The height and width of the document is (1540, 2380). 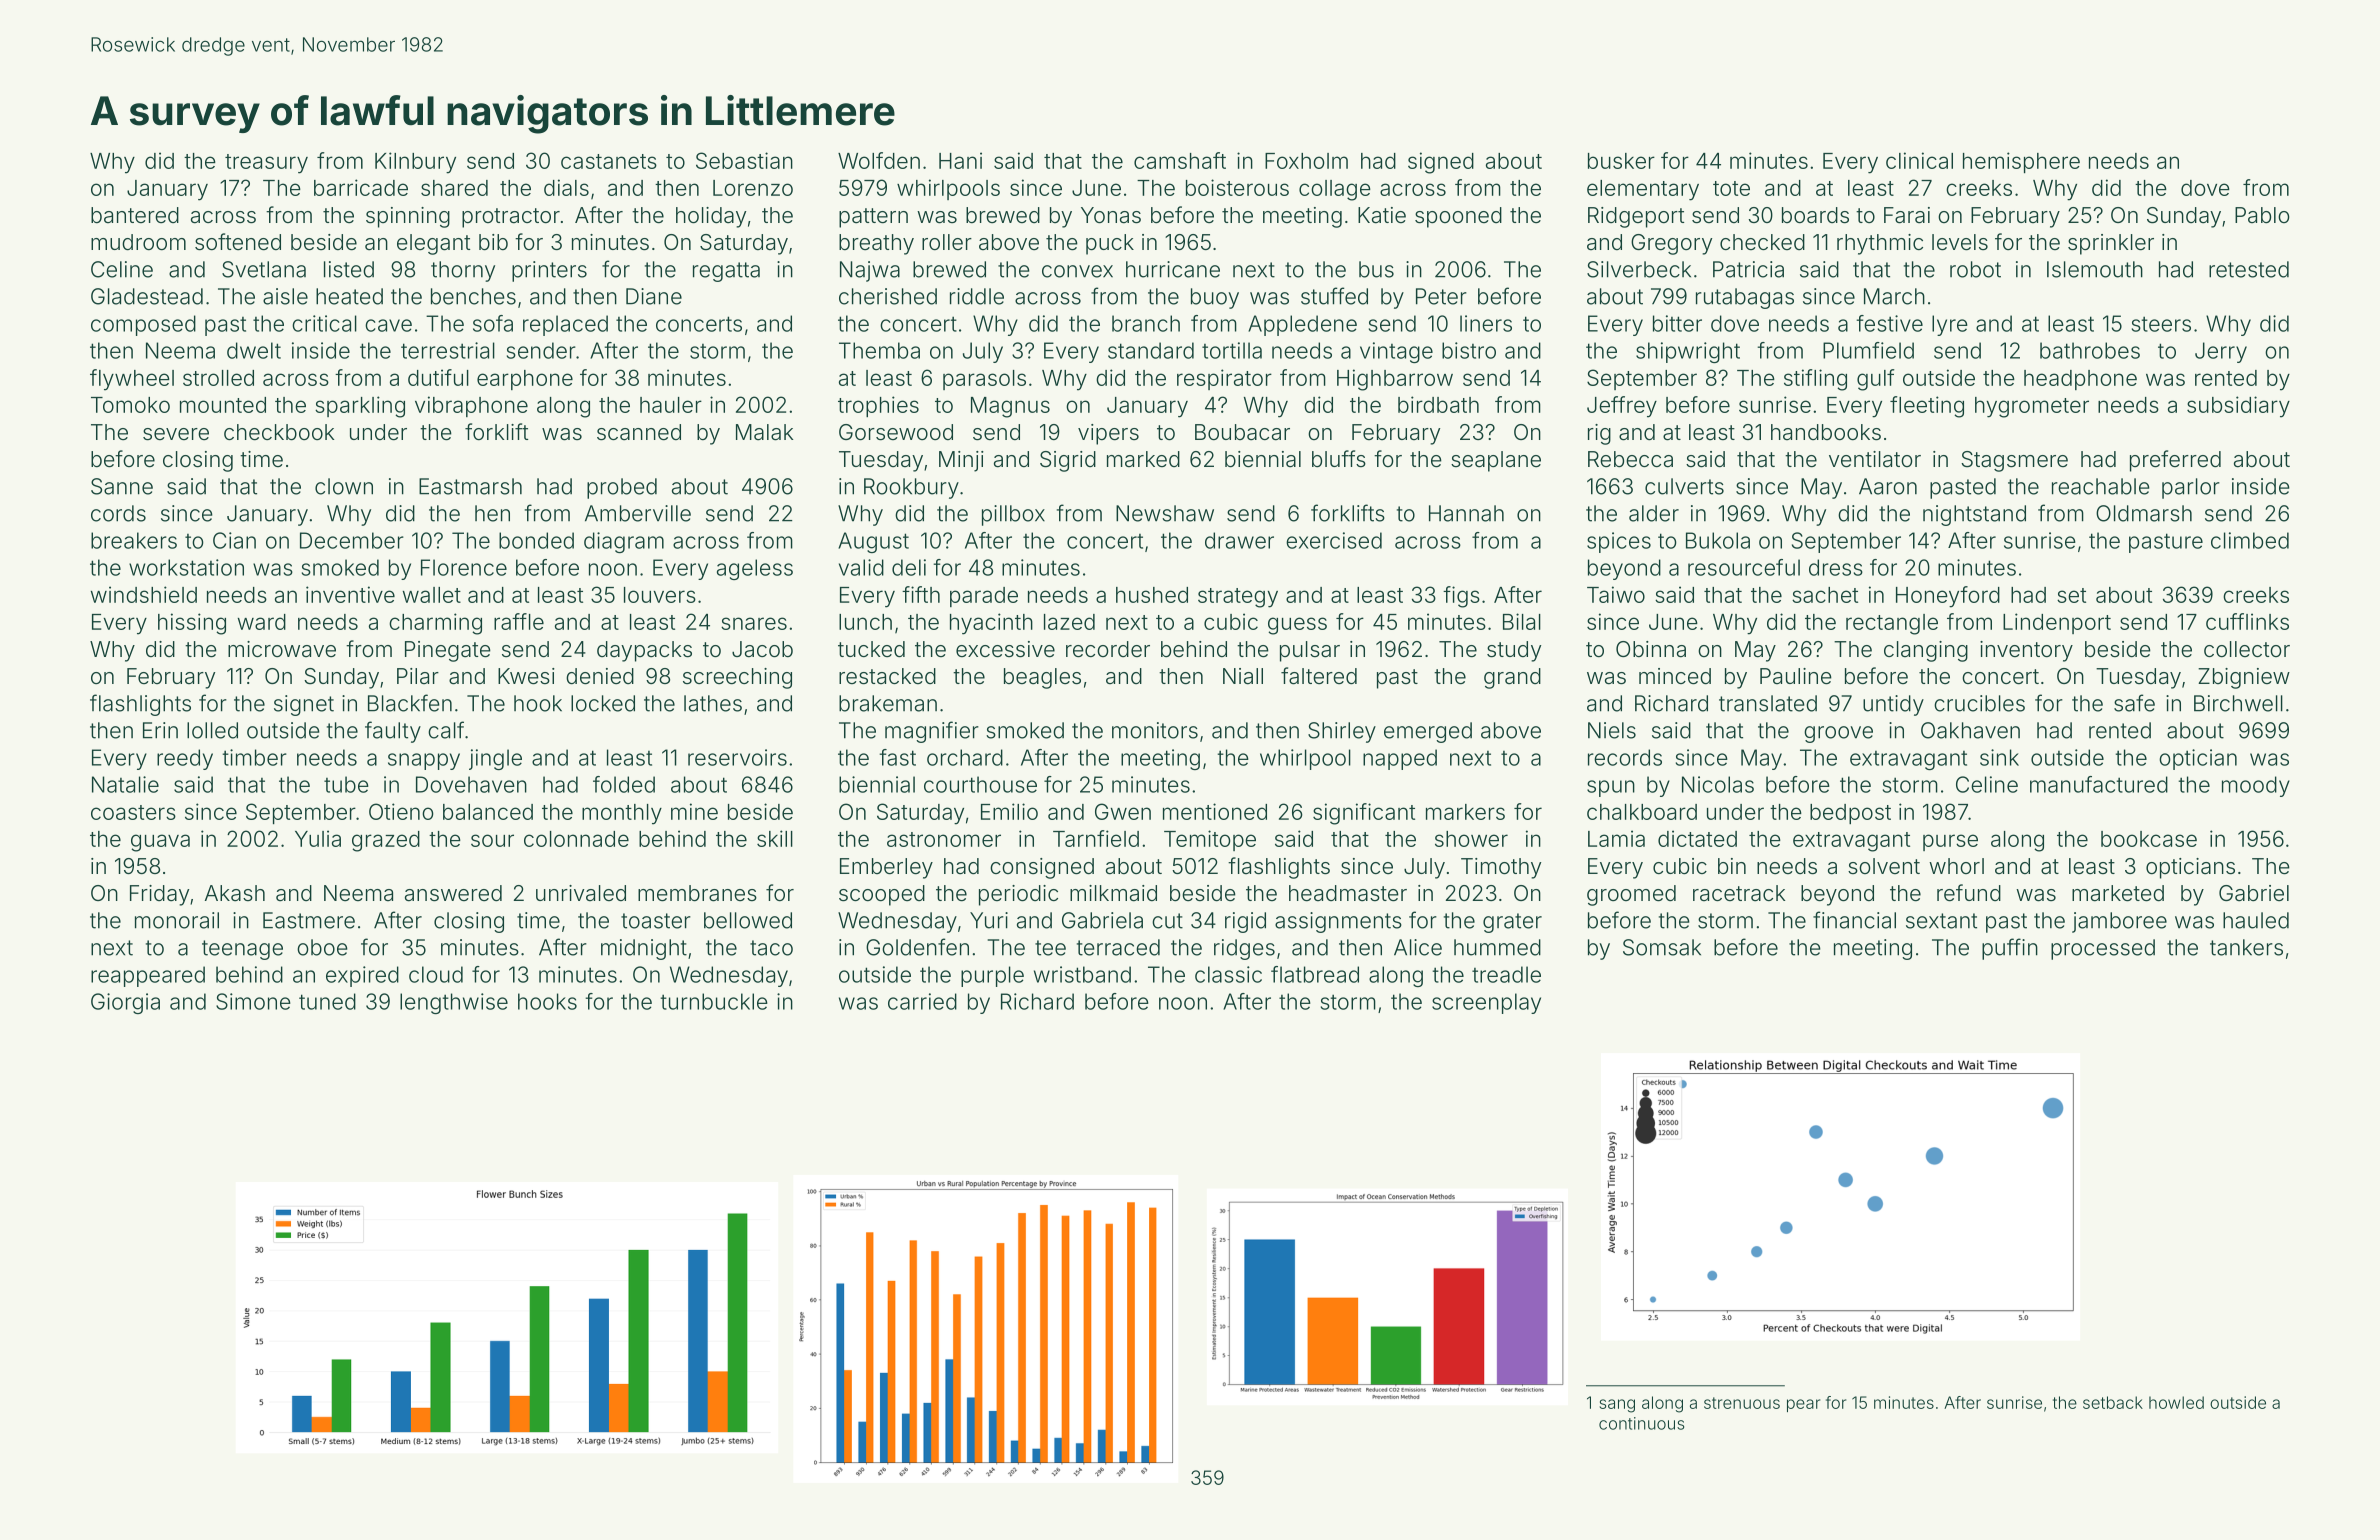 What do you see at coordinates (1888, 486) in the document?
I see `Aaron` at bounding box center [1888, 486].
